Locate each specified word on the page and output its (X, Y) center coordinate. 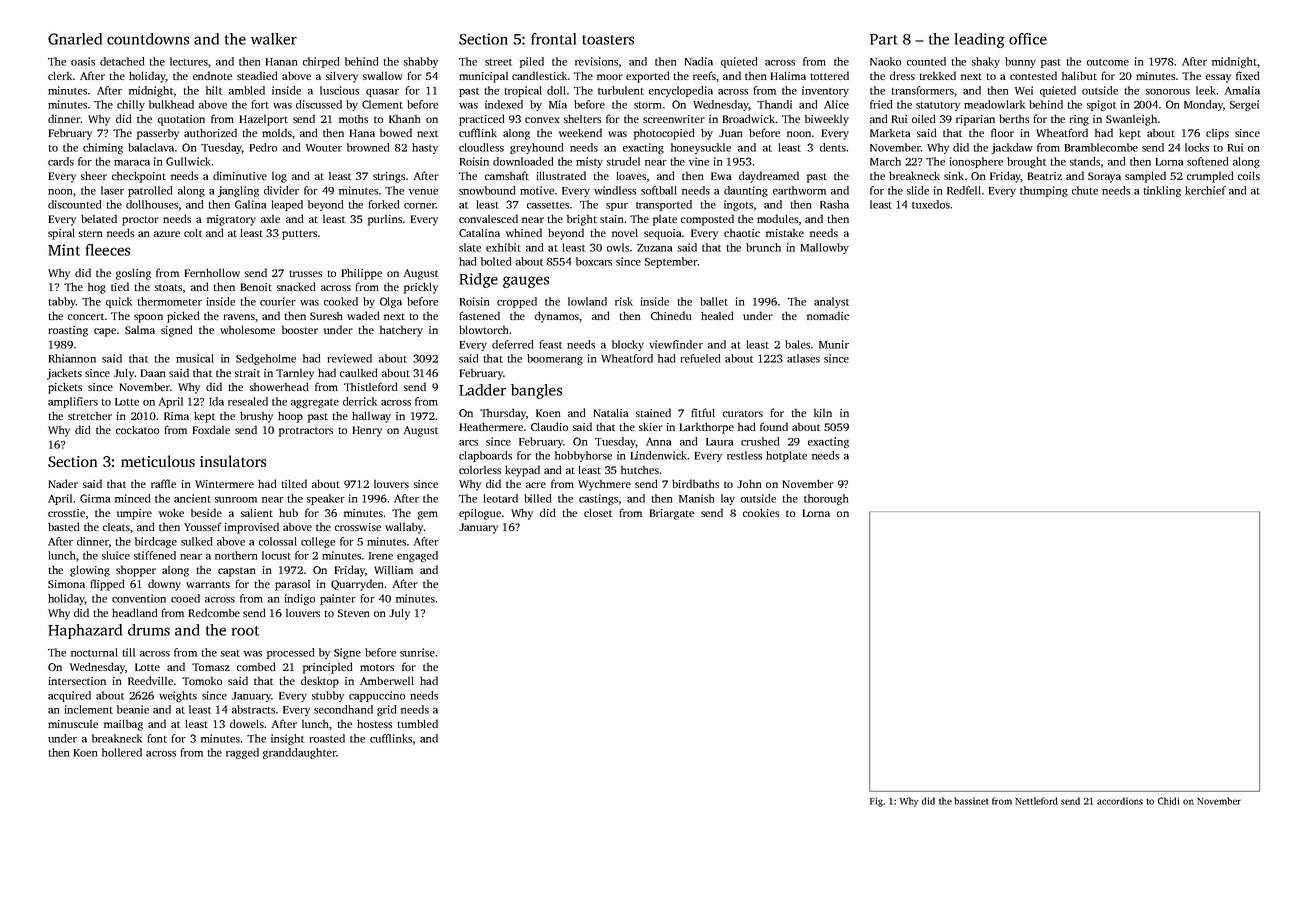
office (1028, 39)
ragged (242, 753)
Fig (876, 802)
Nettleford (1036, 801)
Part (884, 39)
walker (274, 39)
